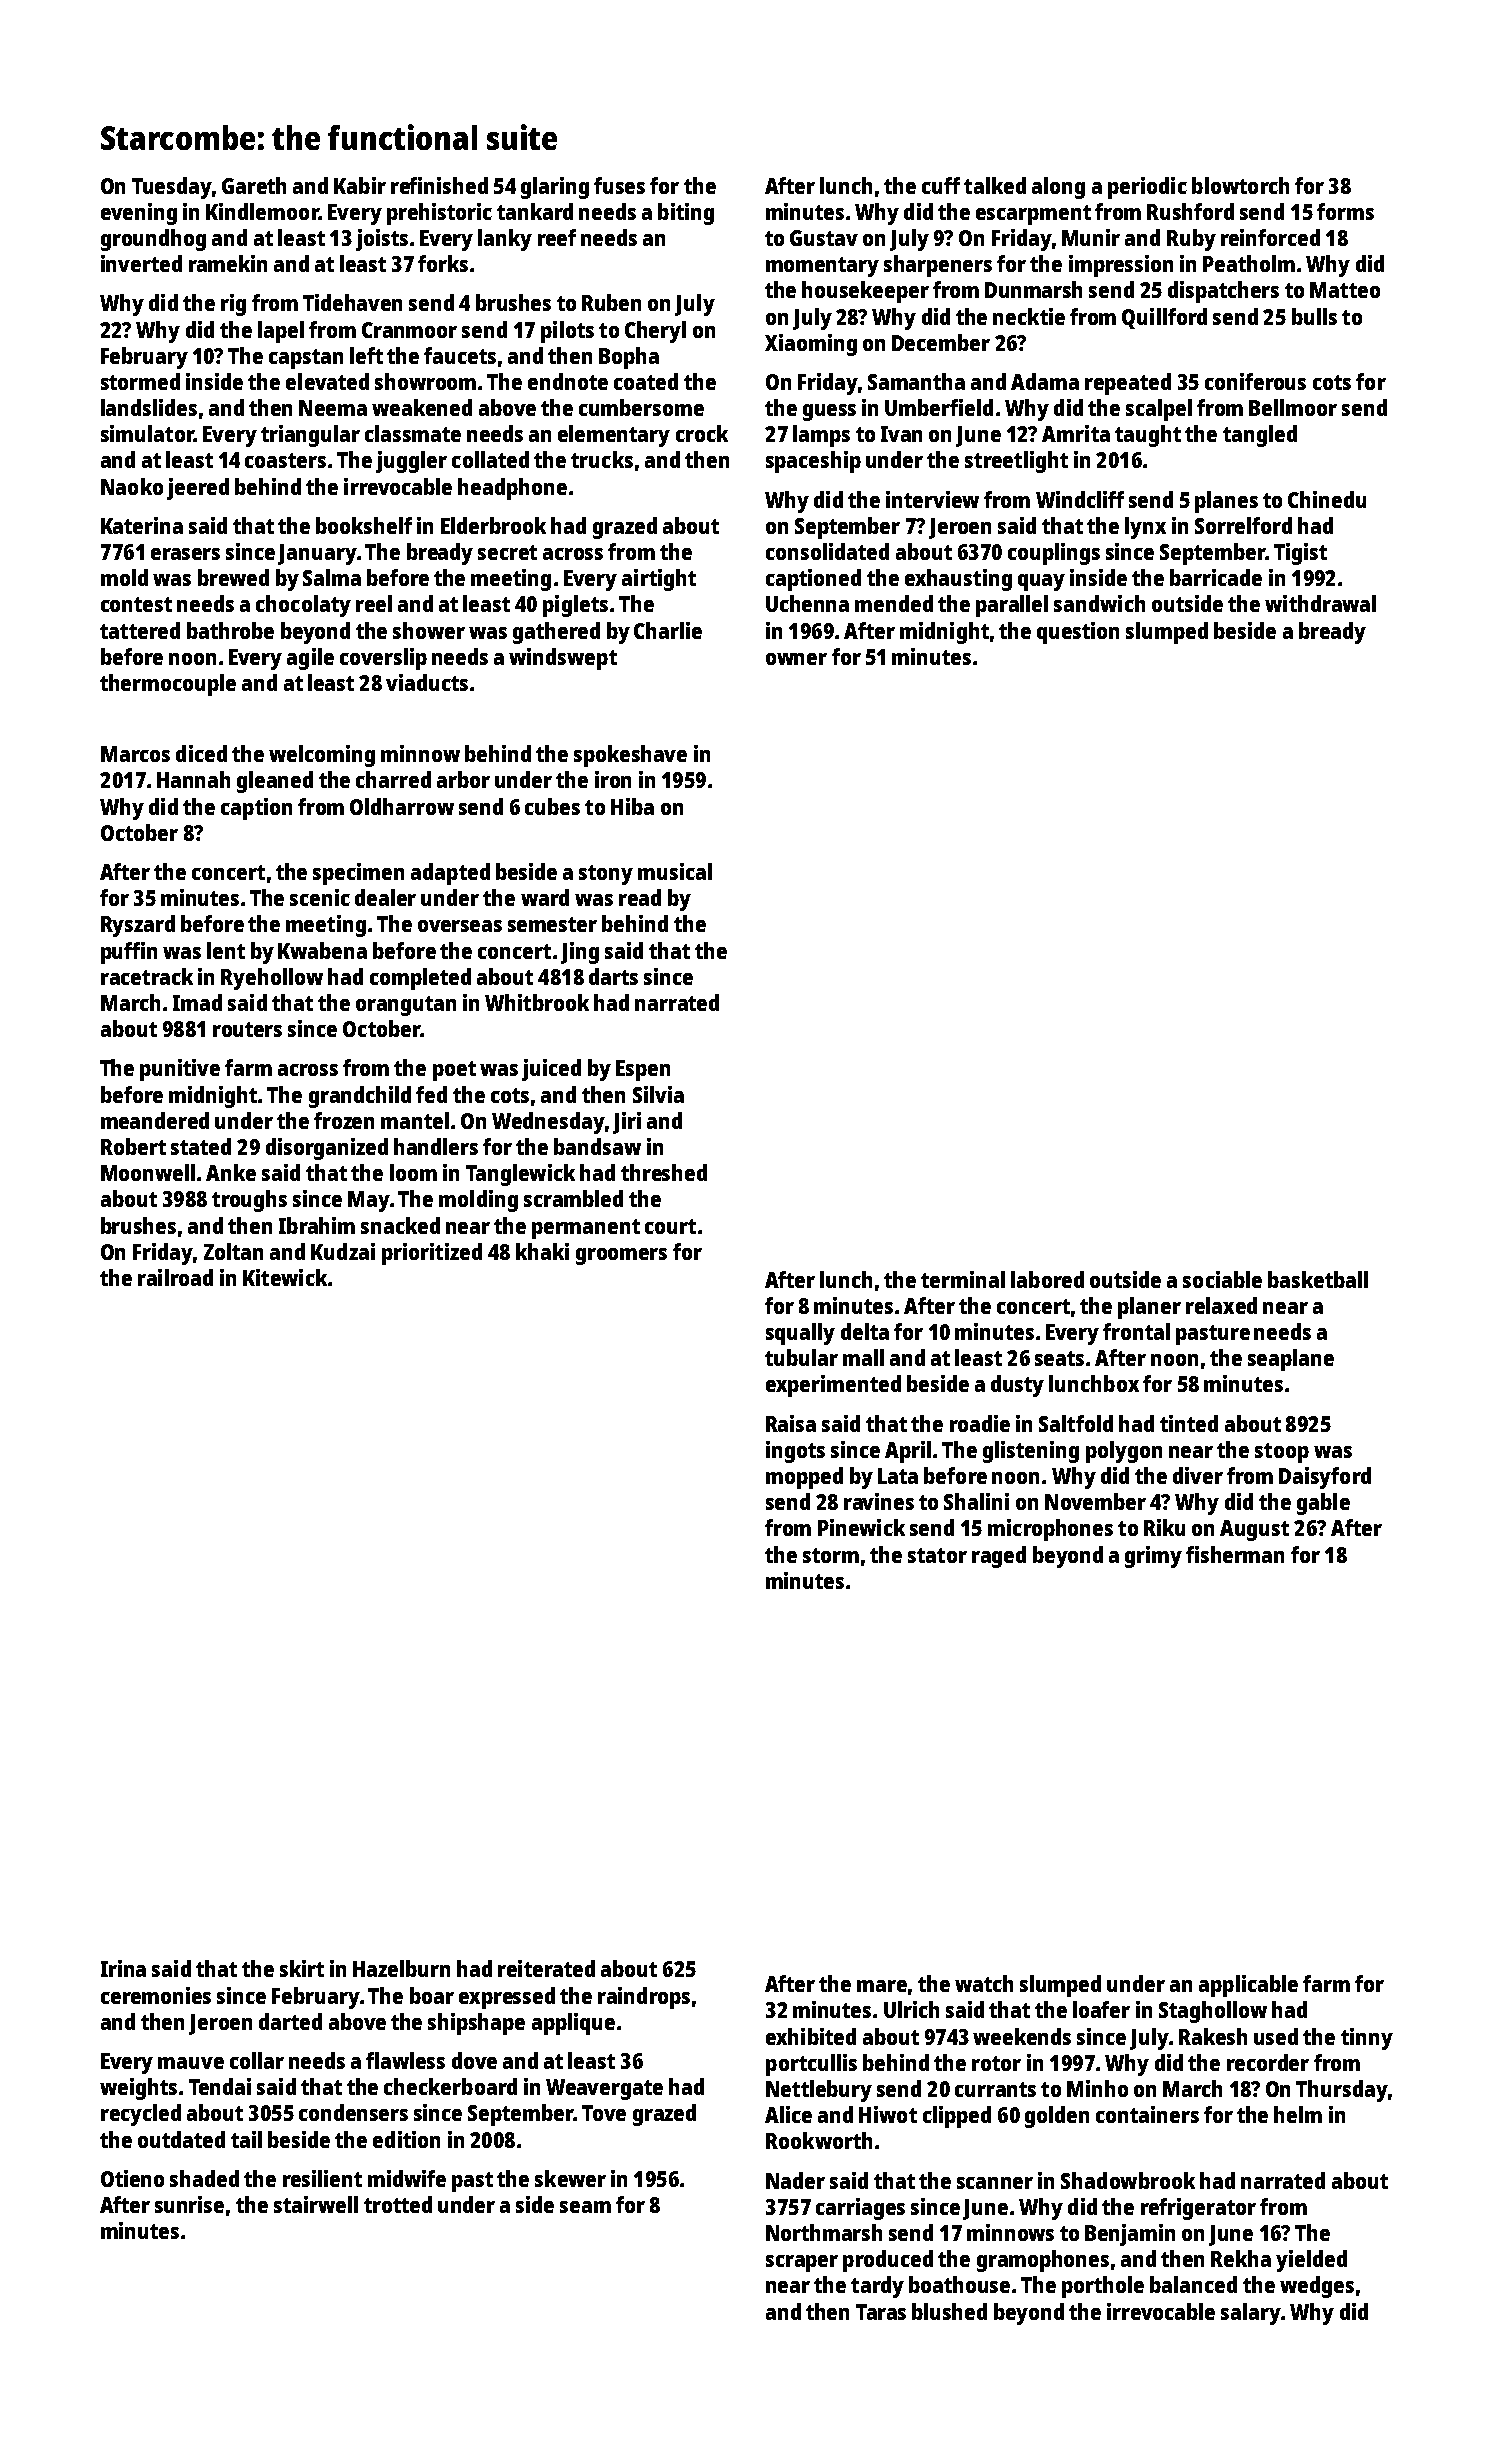 The image size is (1496, 2464). Describe the element at coordinates (1320, 603) in the screenshot. I see `withdrawal` at that location.
